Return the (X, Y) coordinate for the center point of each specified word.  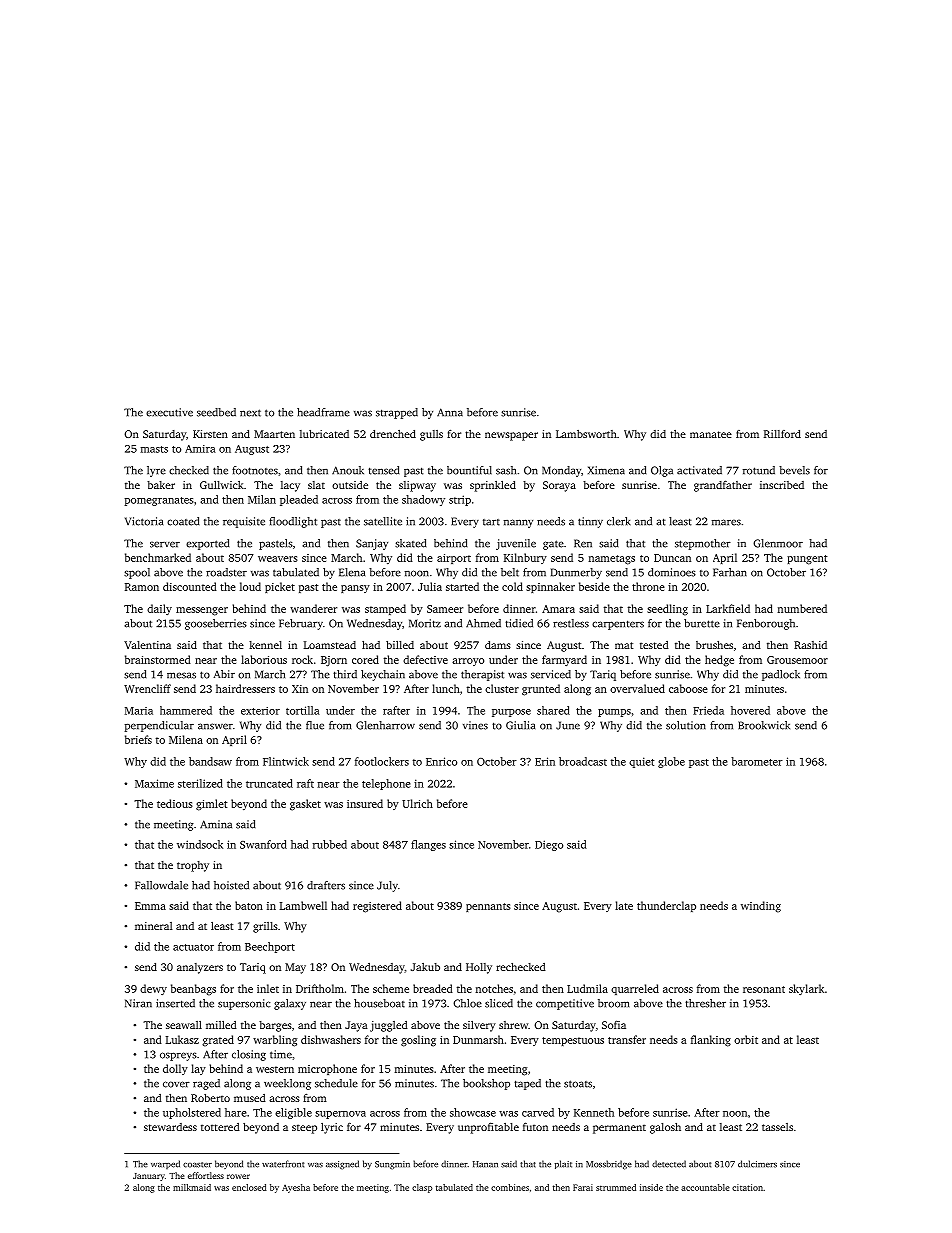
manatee (711, 434)
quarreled (635, 989)
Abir (224, 674)
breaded (433, 988)
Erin (545, 761)
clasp (422, 1188)
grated (218, 1041)
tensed (384, 470)
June (568, 725)
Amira (200, 449)
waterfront (283, 1164)
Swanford (263, 844)
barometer (757, 761)
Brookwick (764, 725)
